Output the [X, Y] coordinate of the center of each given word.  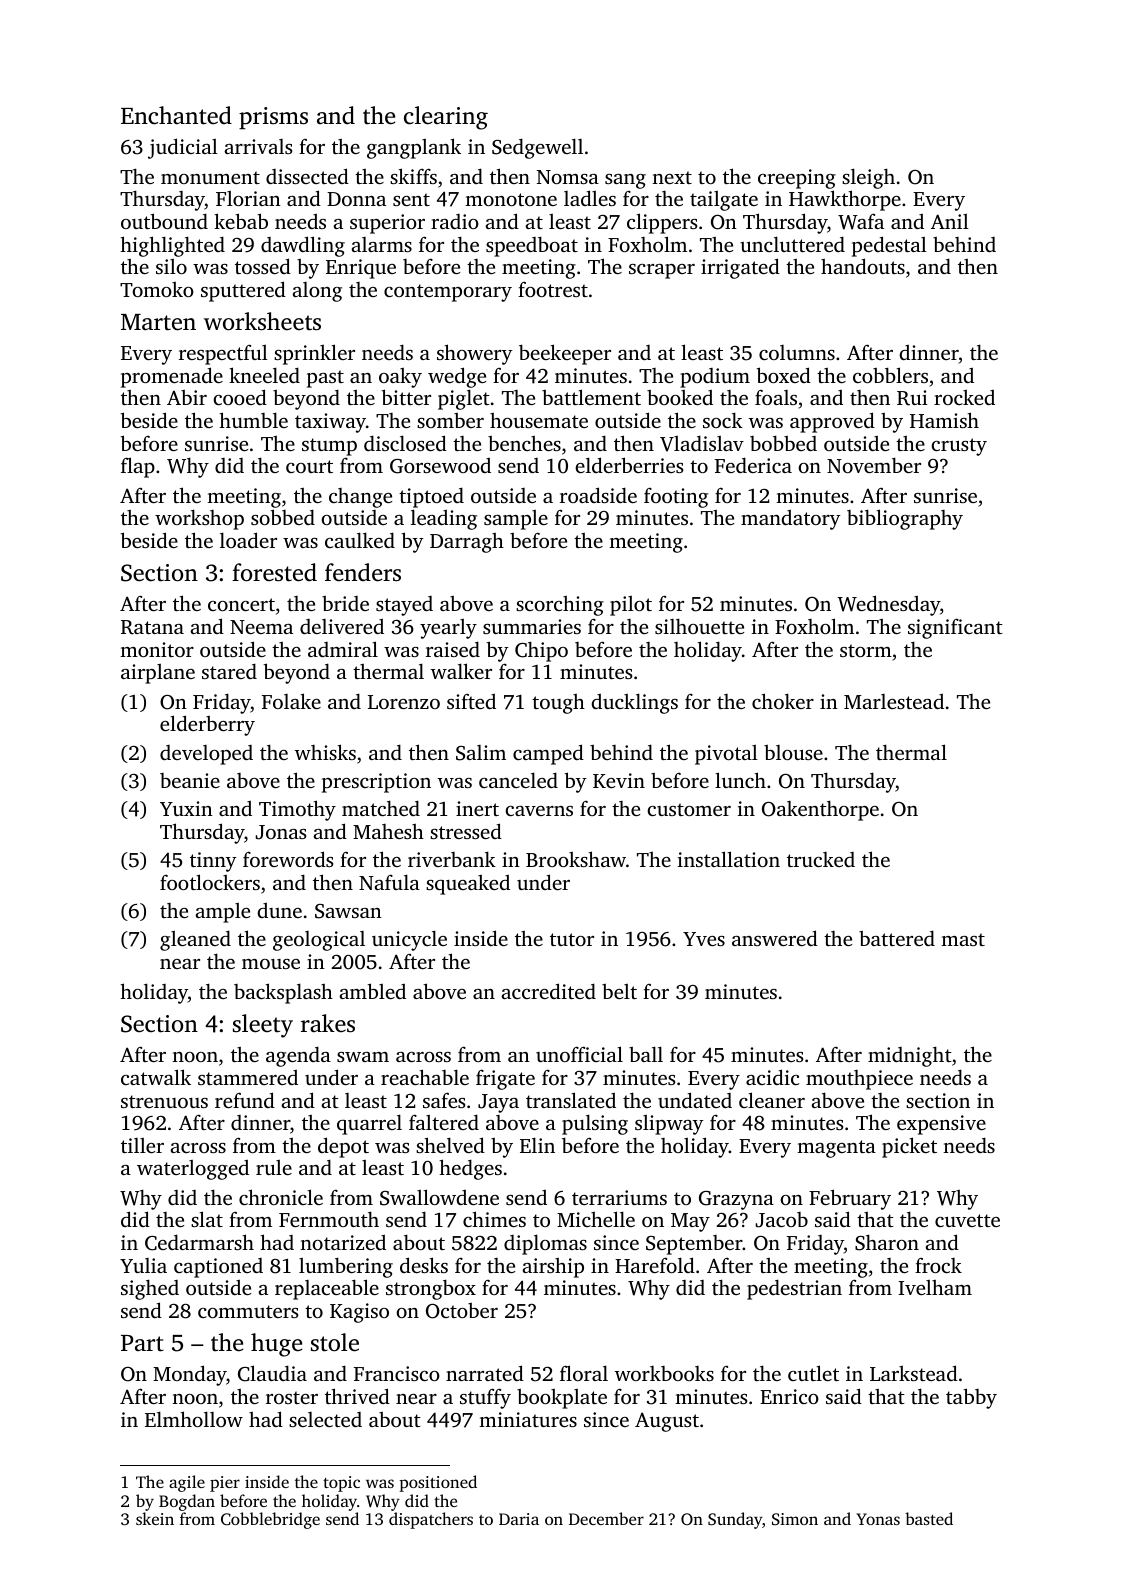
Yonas [878, 1519]
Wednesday [888, 605]
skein [155, 1518]
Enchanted [176, 115]
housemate [539, 420]
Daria [519, 1519]
